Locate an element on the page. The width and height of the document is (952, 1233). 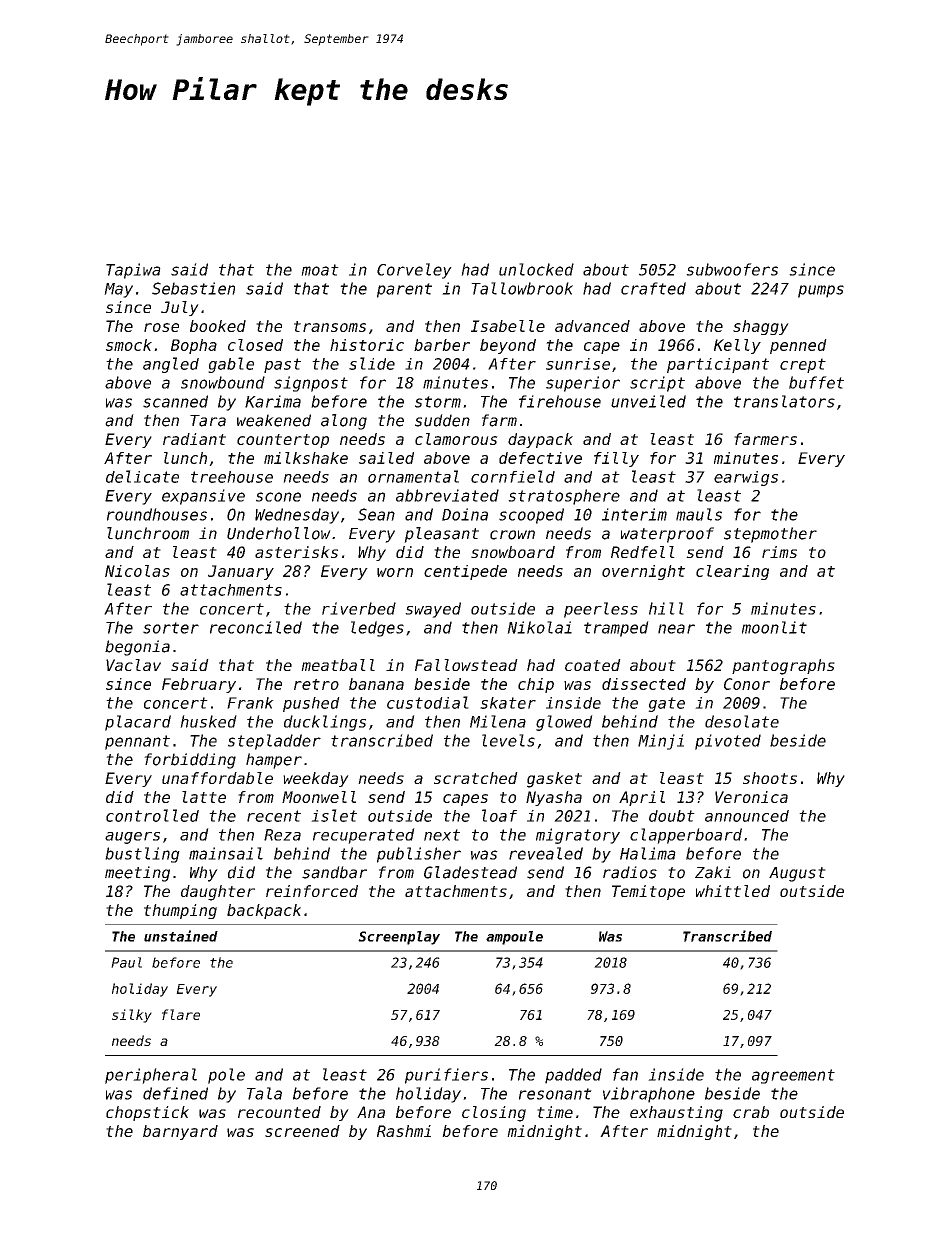
historic is located at coordinates (367, 345).
